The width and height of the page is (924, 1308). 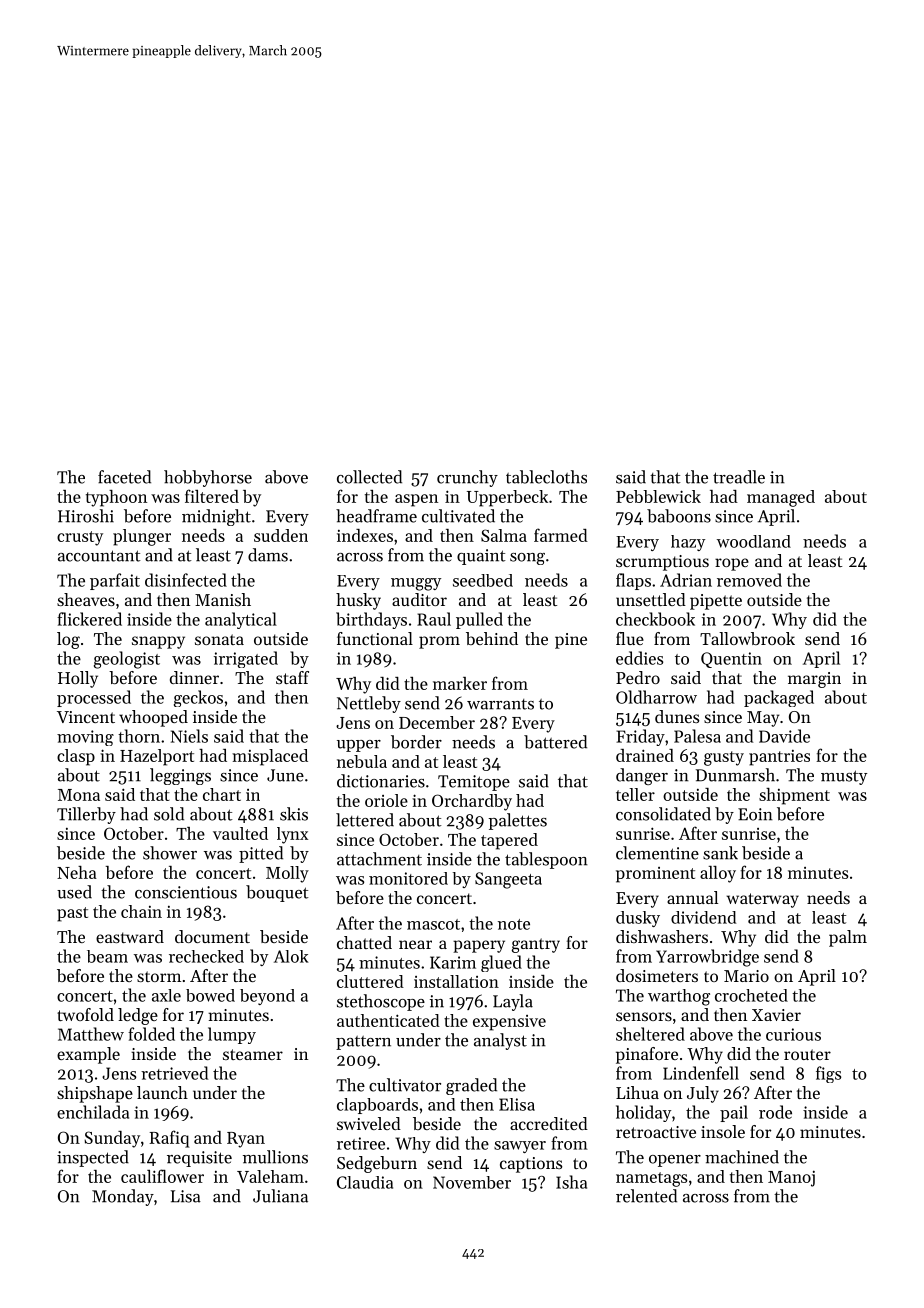 What do you see at coordinates (844, 777) in the page?
I see `musty` at bounding box center [844, 777].
